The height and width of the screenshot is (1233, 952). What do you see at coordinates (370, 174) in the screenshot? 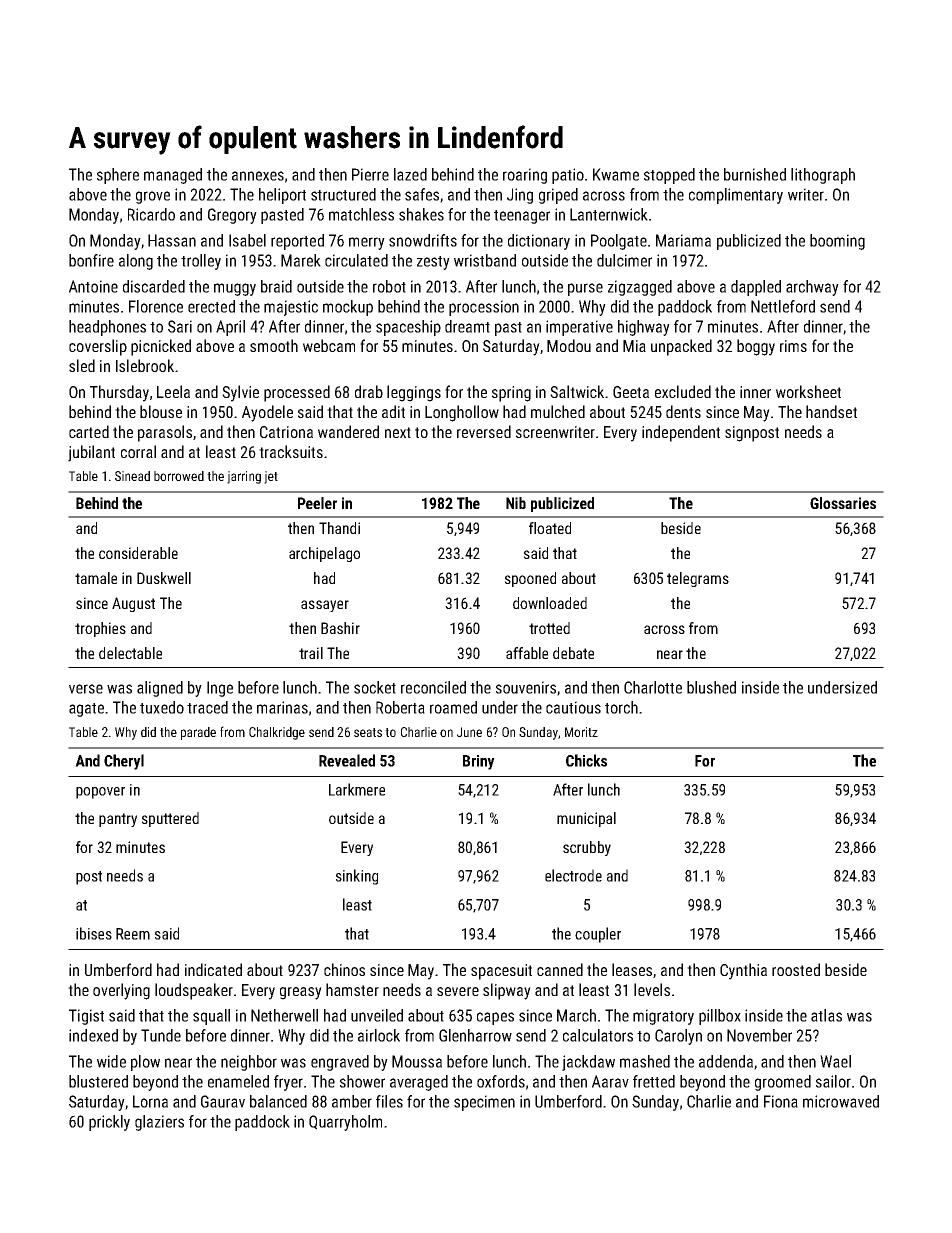
I see `Pierre` at bounding box center [370, 174].
